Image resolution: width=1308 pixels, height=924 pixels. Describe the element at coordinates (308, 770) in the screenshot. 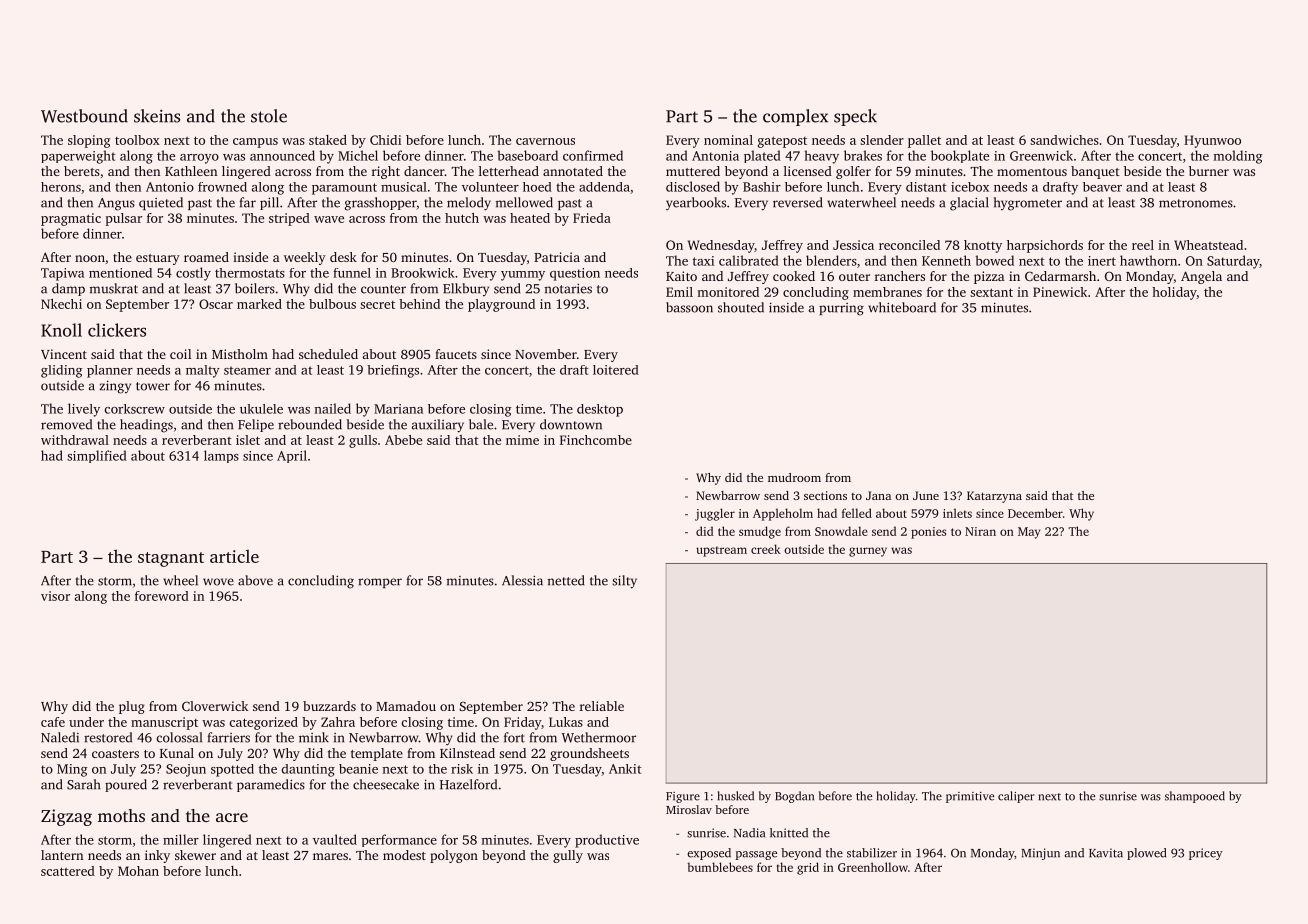

I see `daunting` at that location.
